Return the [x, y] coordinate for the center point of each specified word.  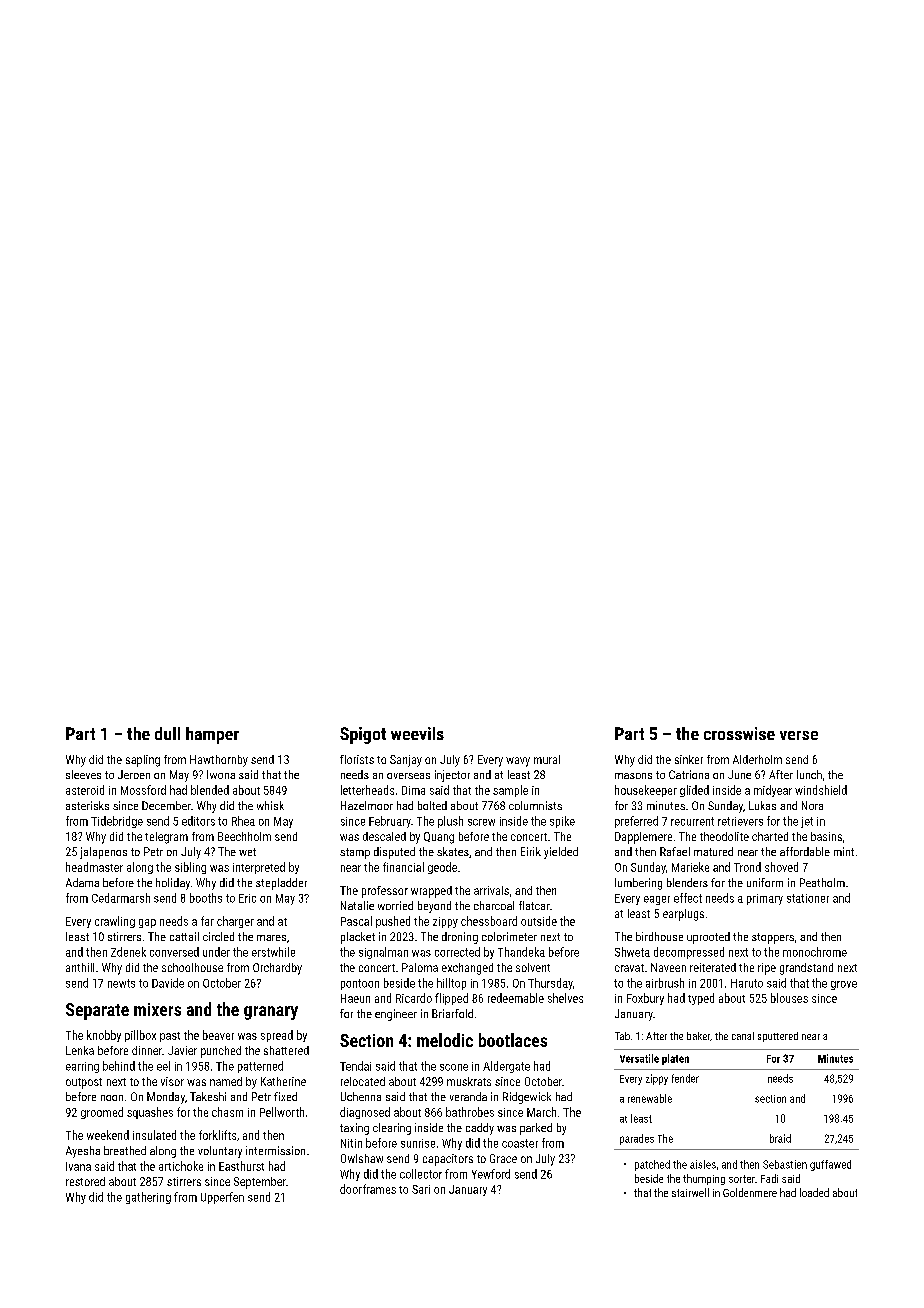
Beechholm [244, 836]
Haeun [355, 998]
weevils [417, 733]
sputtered [778, 1037]
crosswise [739, 733]
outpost [84, 1083]
